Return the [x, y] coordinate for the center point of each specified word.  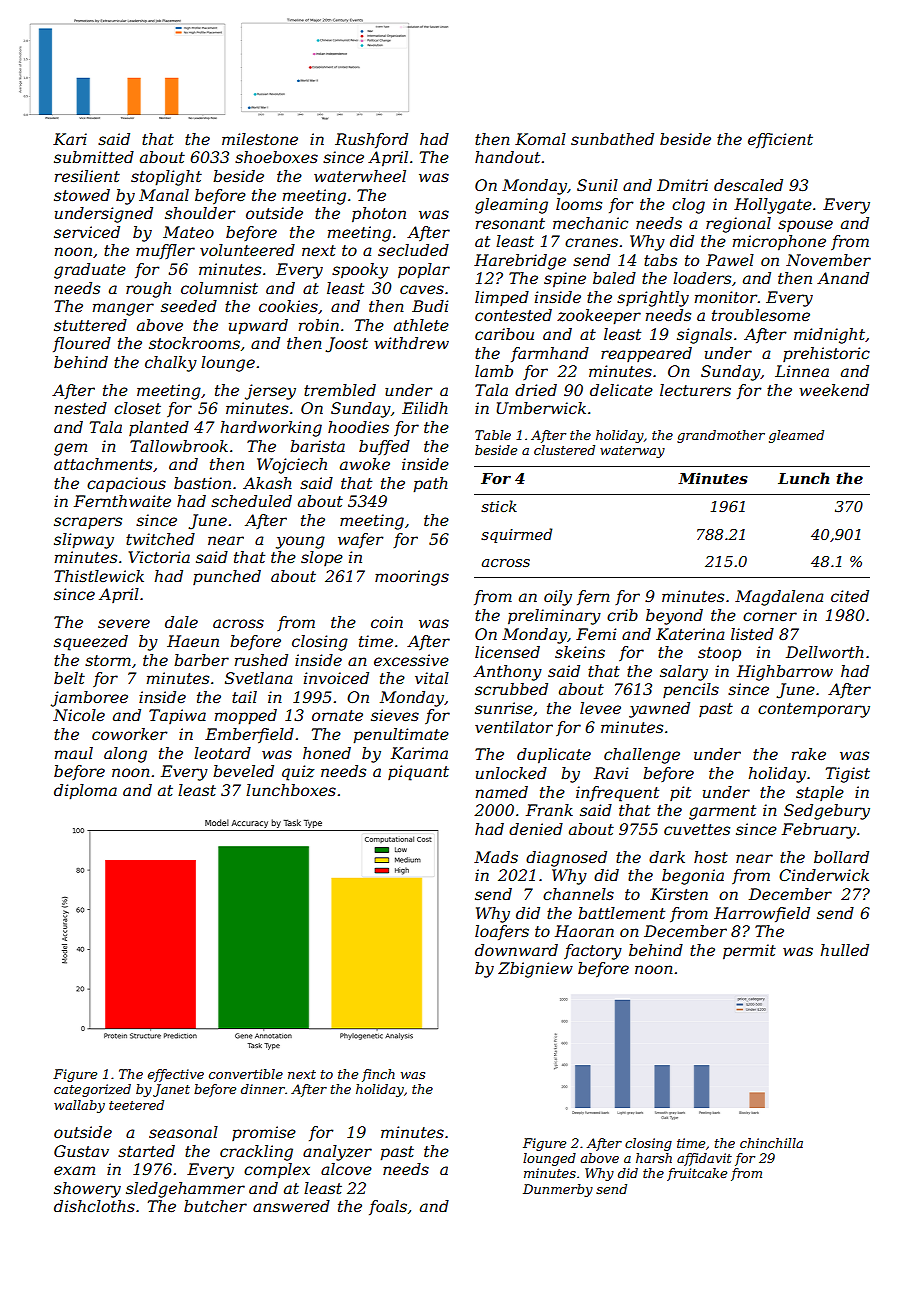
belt [69, 678]
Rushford [371, 140]
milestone [260, 139]
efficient [780, 140]
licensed [507, 652]
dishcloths [94, 1206]
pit [680, 793]
